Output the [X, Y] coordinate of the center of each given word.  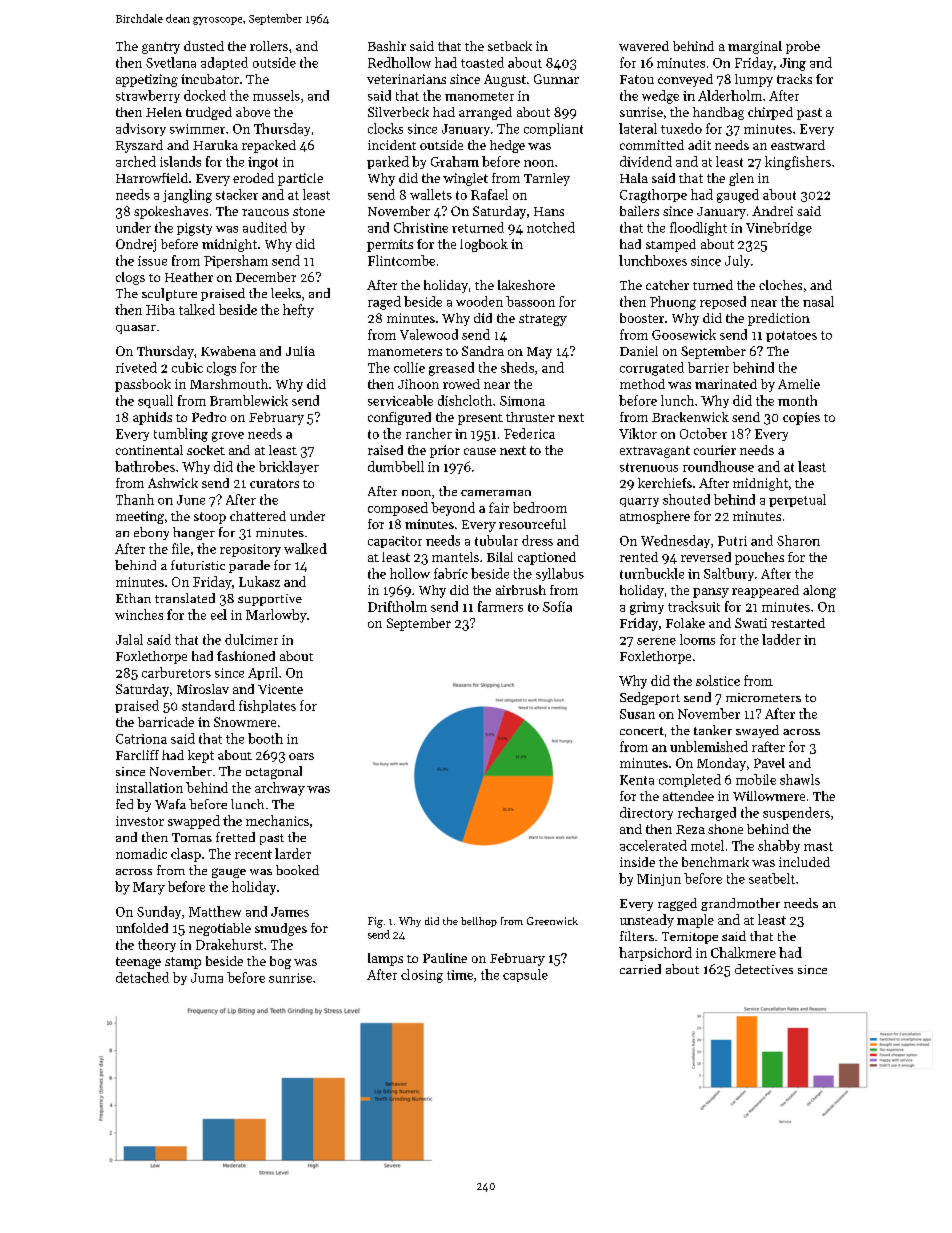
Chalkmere [743, 952]
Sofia [557, 606]
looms [697, 639]
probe [803, 47]
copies [801, 418]
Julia [300, 351]
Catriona [141, 739]
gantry [161, 48]
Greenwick [552, 921]
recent [253, 854]
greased [451, 369]
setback [510, 46]
